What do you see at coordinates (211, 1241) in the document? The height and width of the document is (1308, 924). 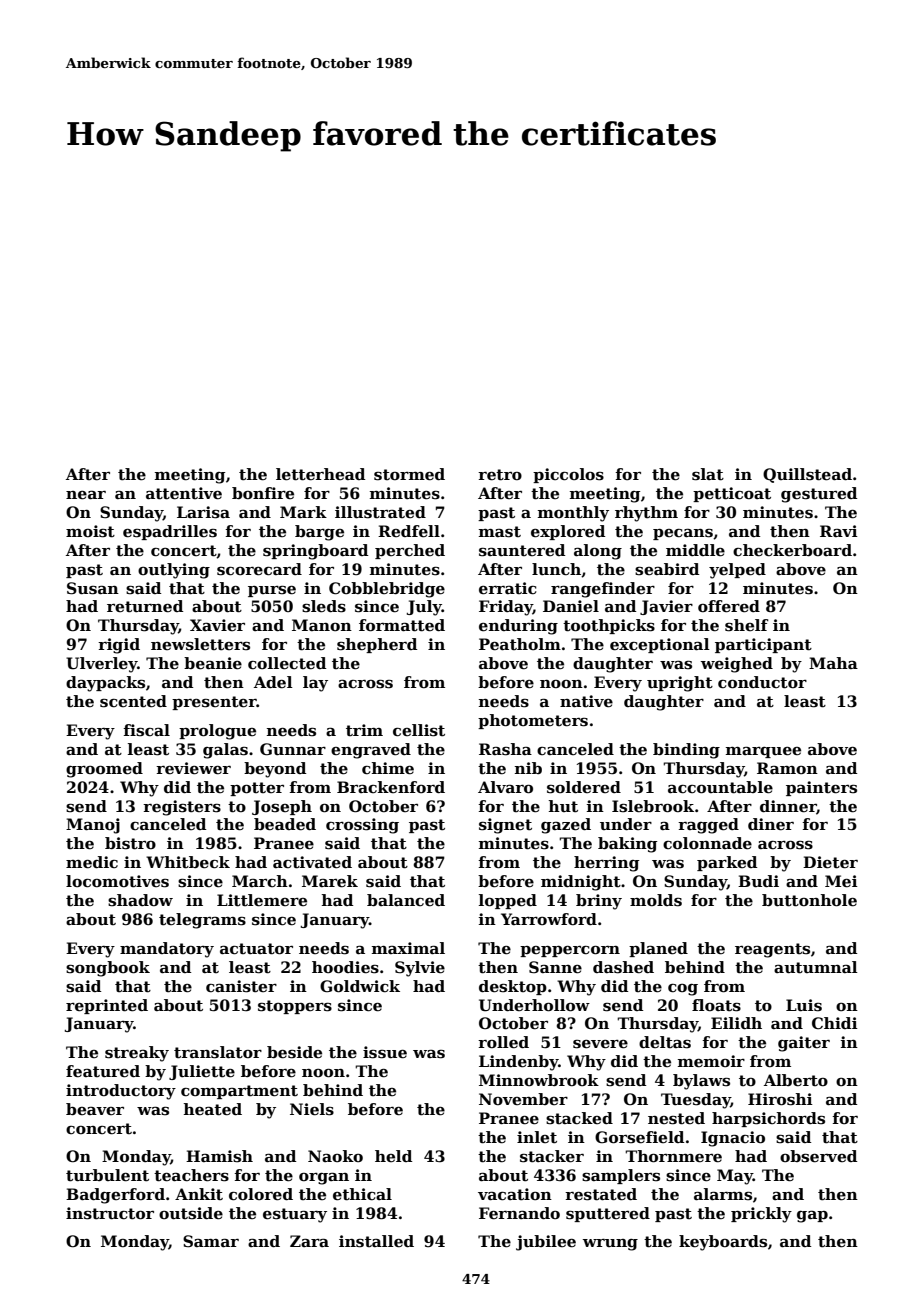 I see `Samar` at bounding box center [211, 1241].
